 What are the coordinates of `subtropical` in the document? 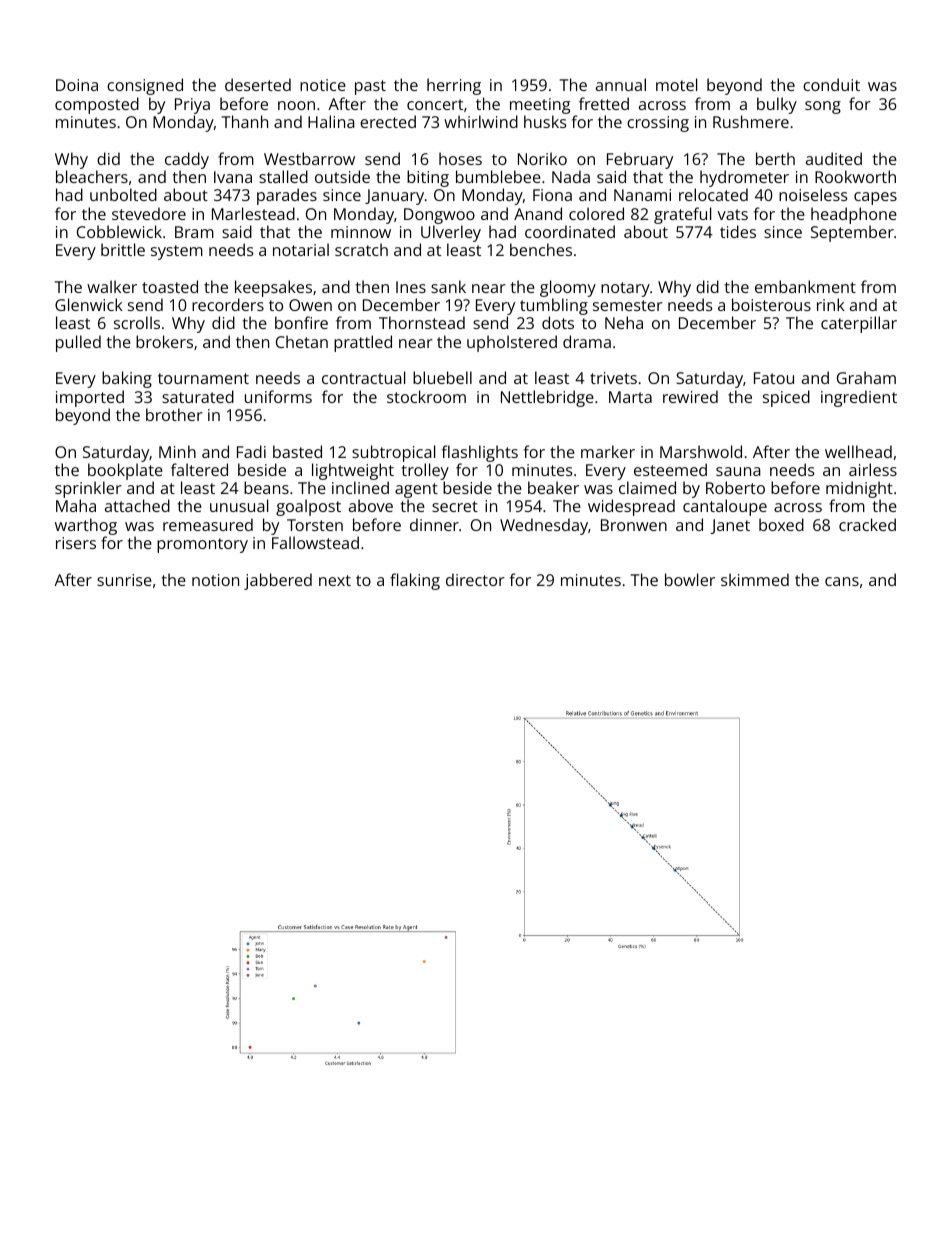 It's located at (393, 453).
